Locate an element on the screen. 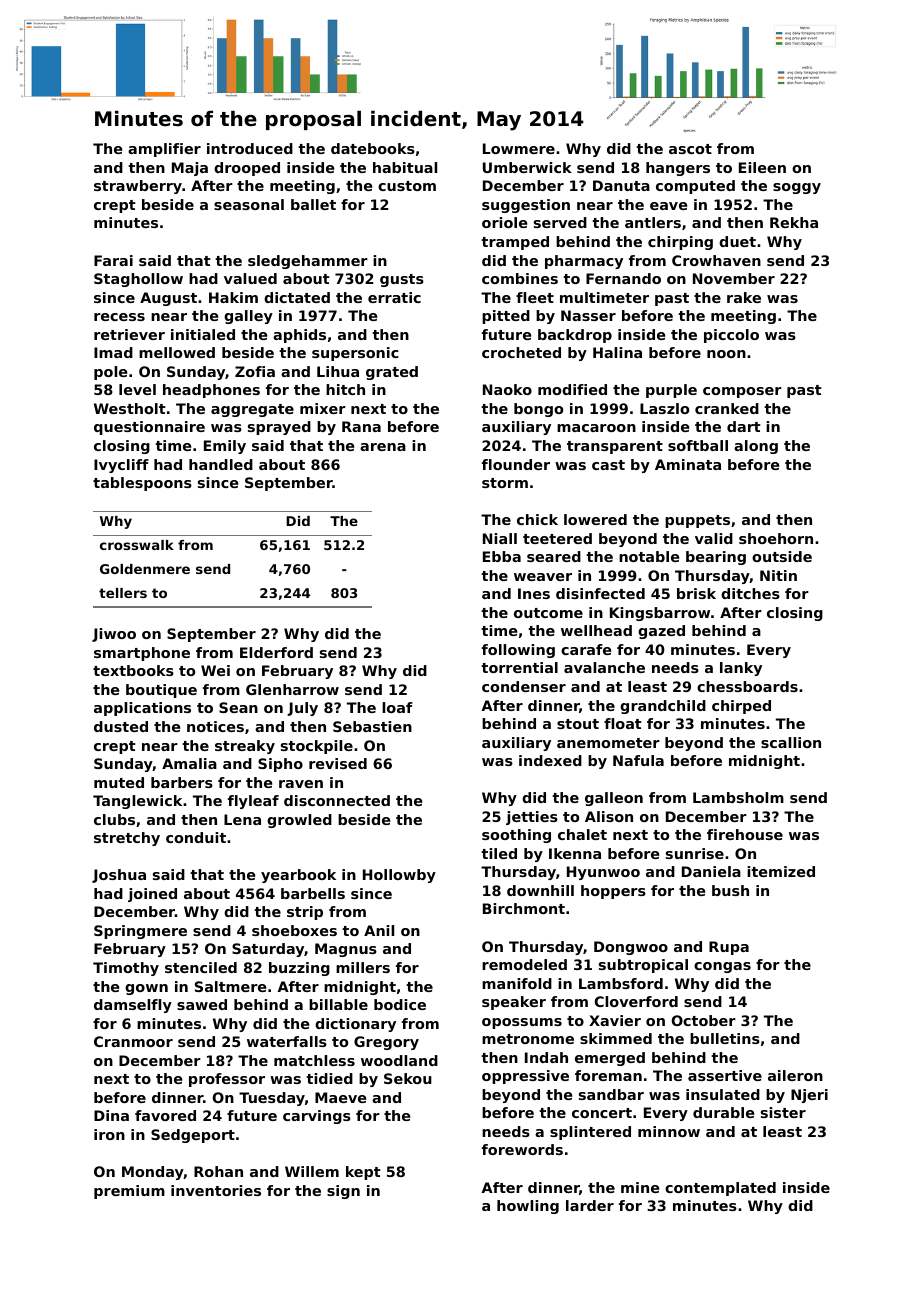 The image size is (924, 1308). tramped is located at coordinates (515, 243).
